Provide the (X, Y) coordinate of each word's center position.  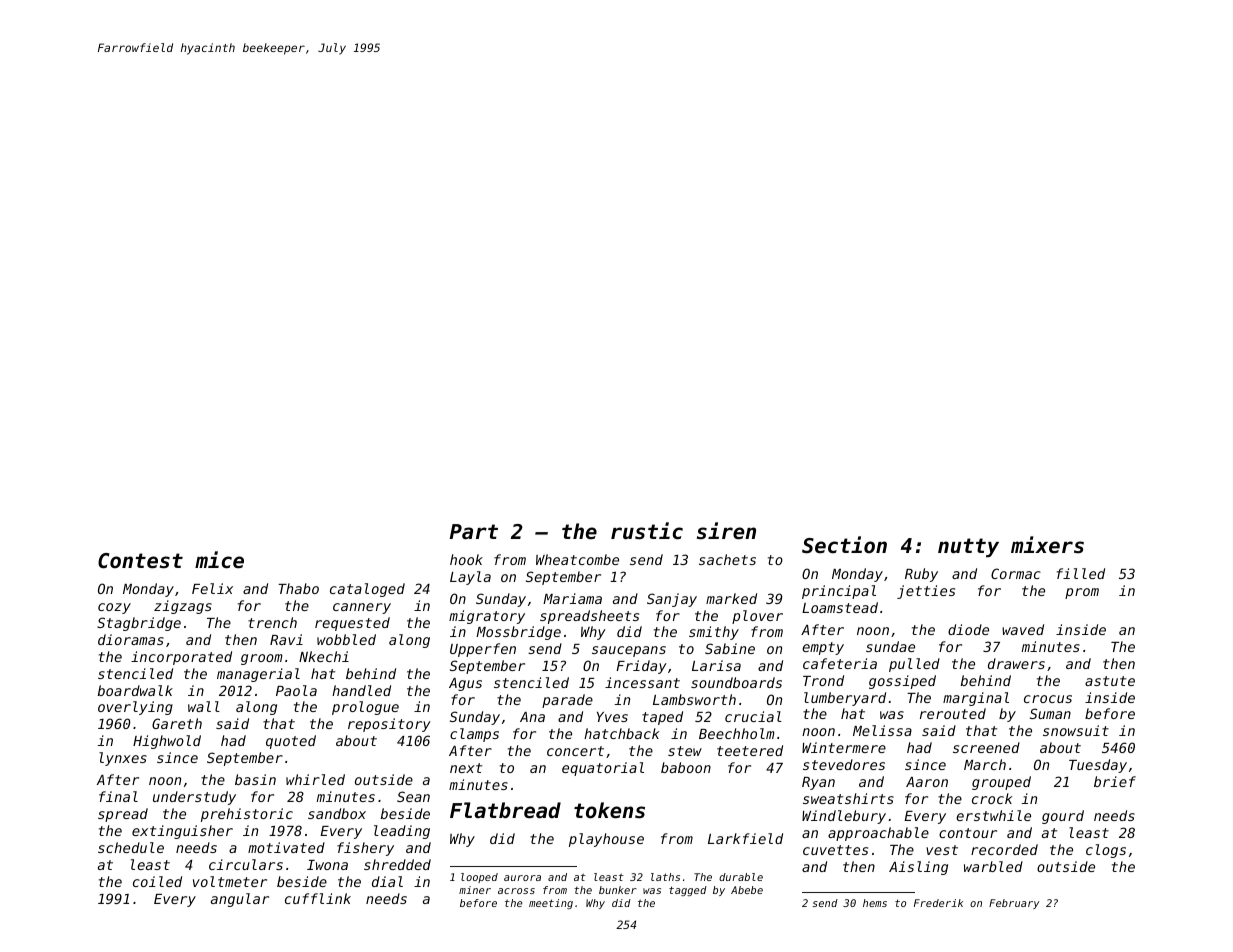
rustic (647, 531)
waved (1023, 629)
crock (992, 798)
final (118, 796)
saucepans (629, 651)
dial (387, 881)
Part (474, 532)
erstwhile (993, 815)
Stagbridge (139, 624)
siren (726, 531)
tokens (609, 810)
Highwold (167, 742)
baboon (686, 767)
